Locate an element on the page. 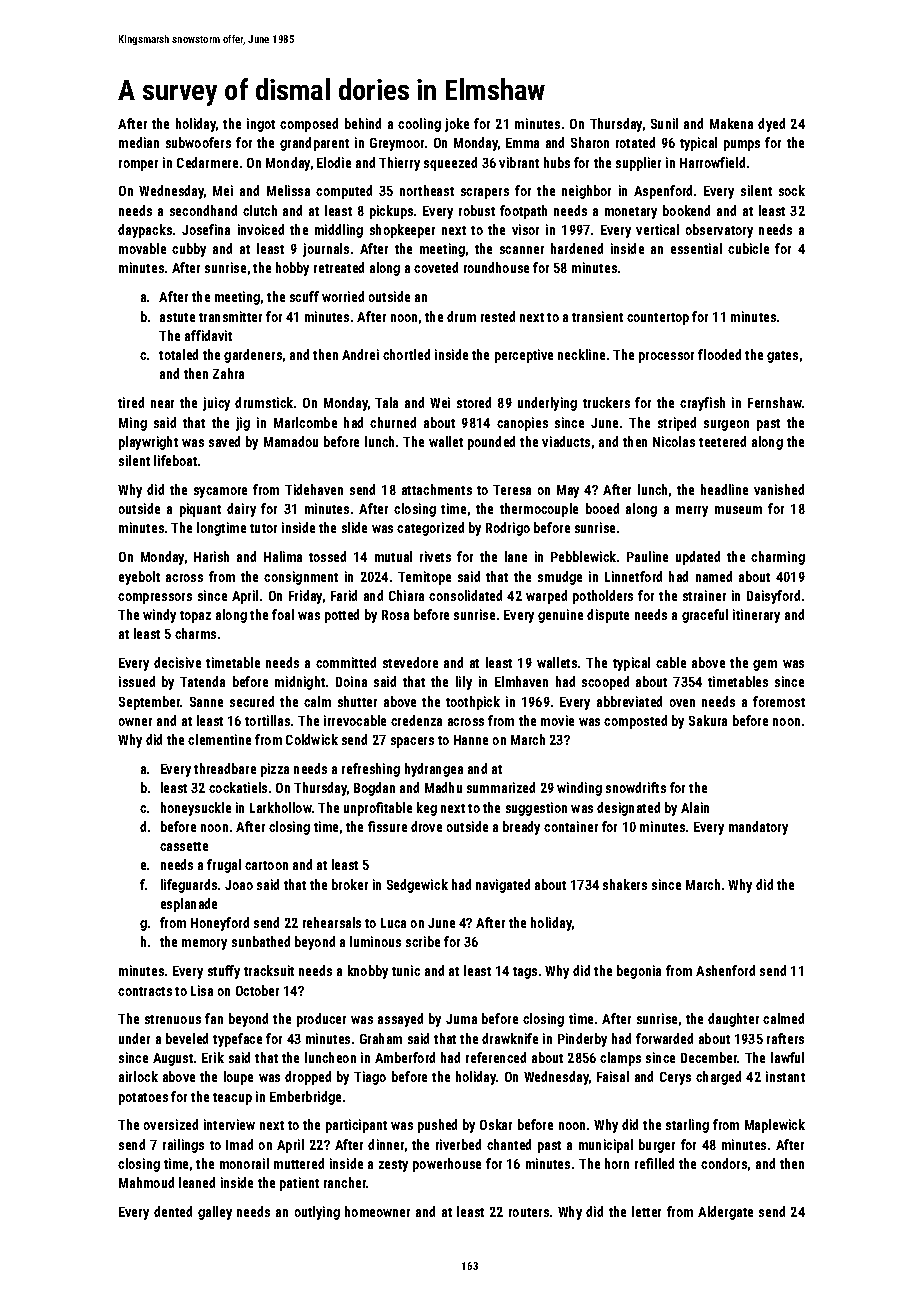  Aspenford is located at coordinates (663, 192).
